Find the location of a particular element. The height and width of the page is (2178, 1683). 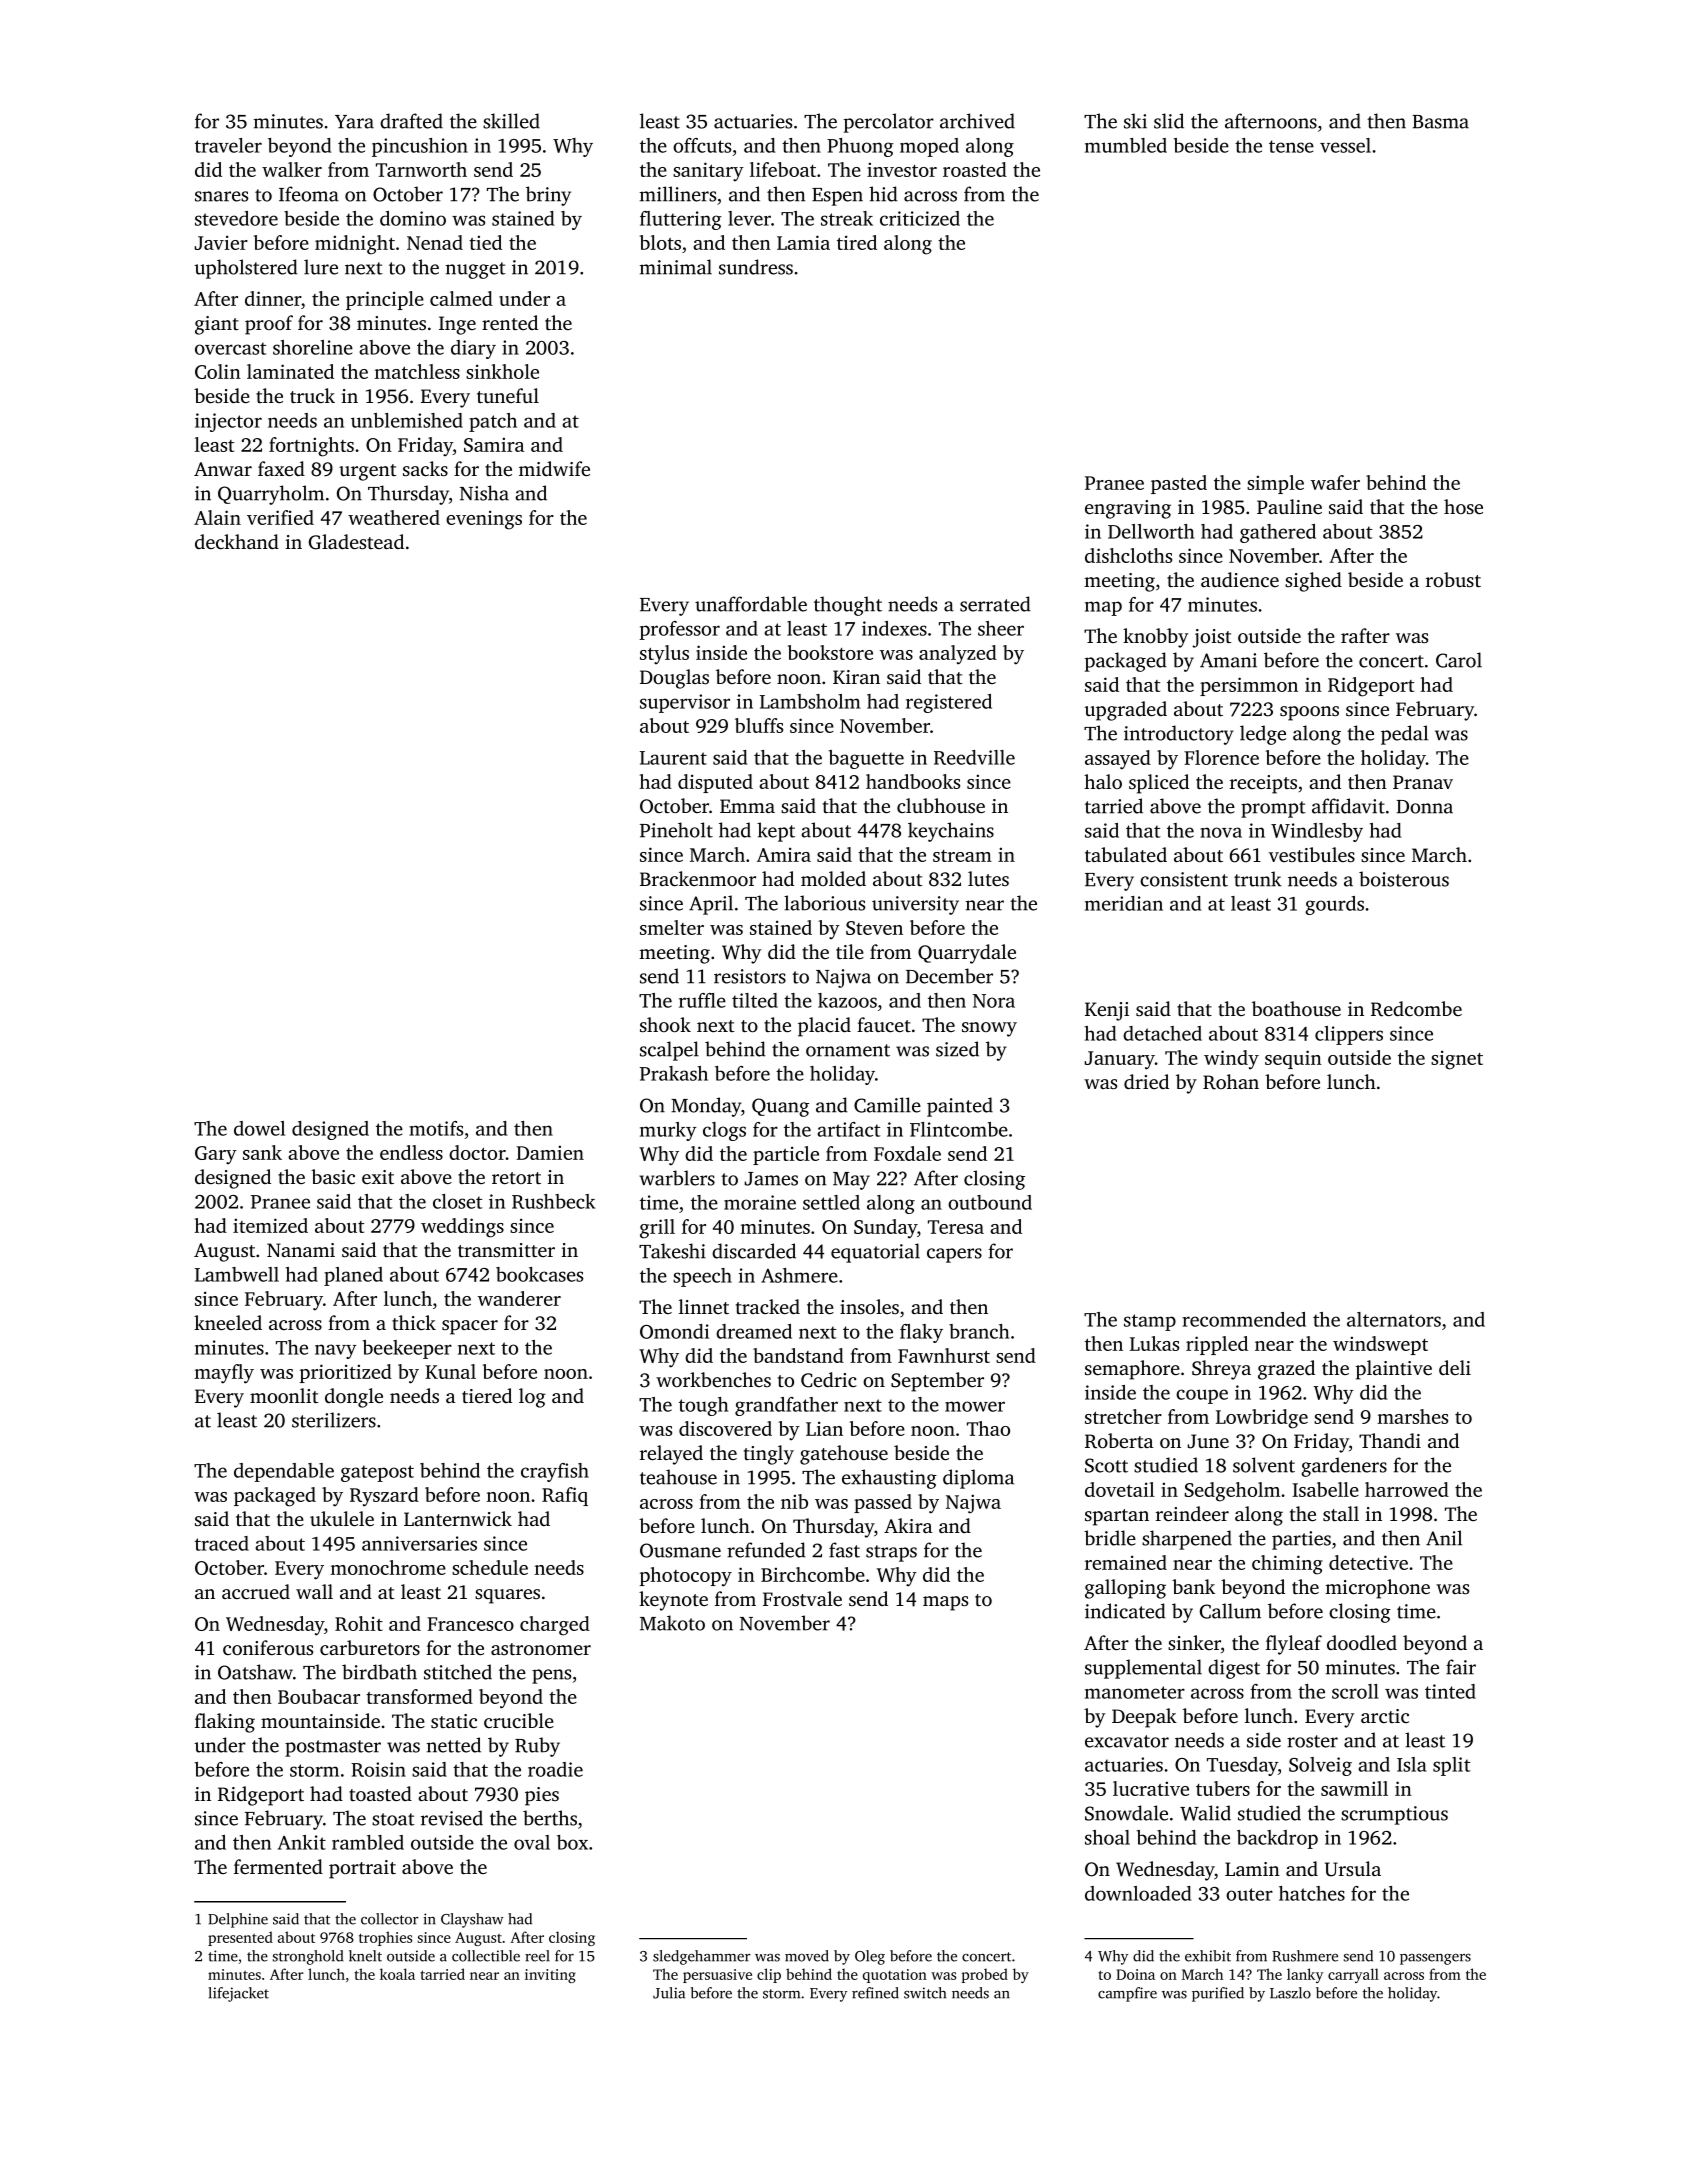

knelt is located at coordinates (365, 1956).
